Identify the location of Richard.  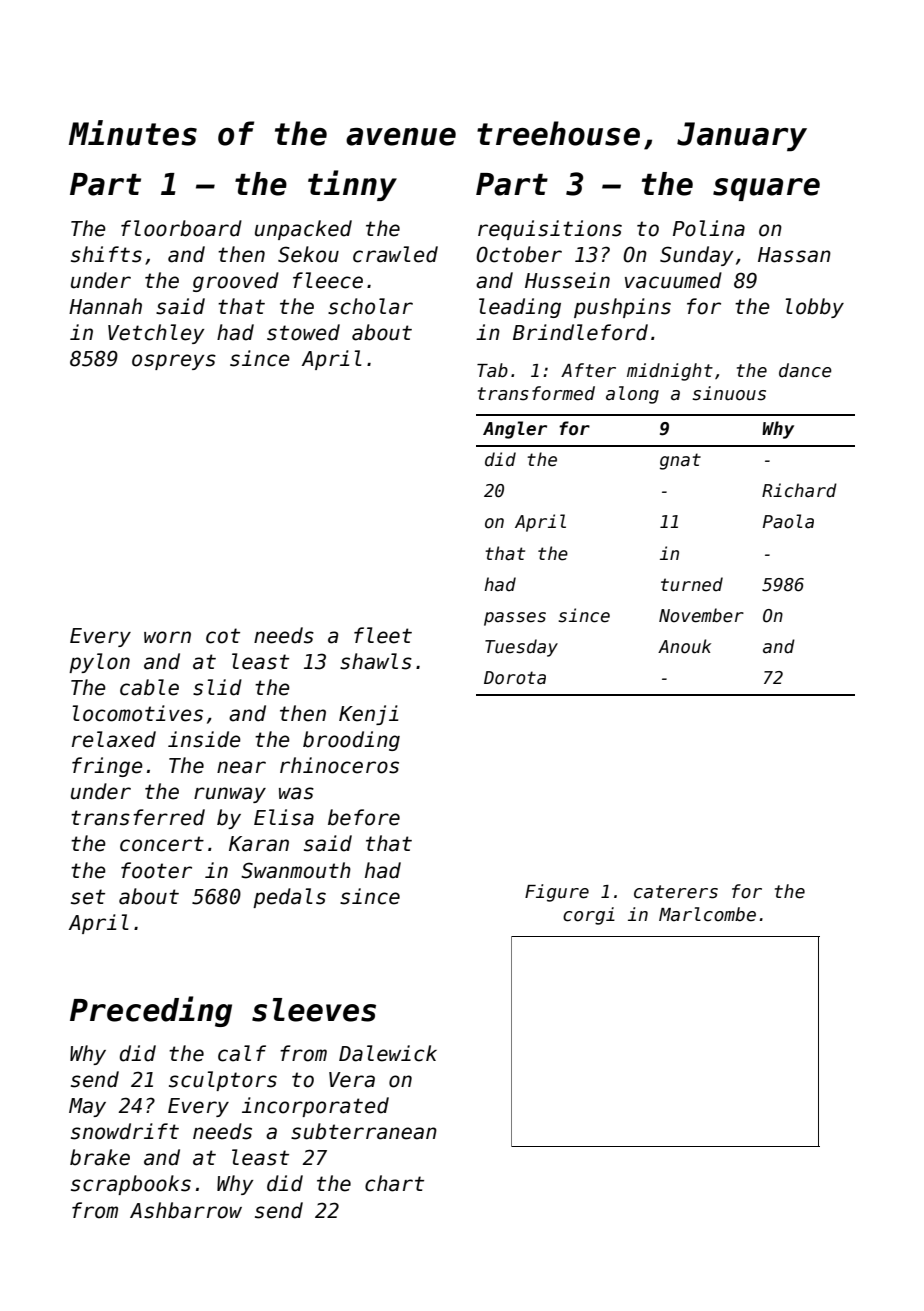
(799, 490).
